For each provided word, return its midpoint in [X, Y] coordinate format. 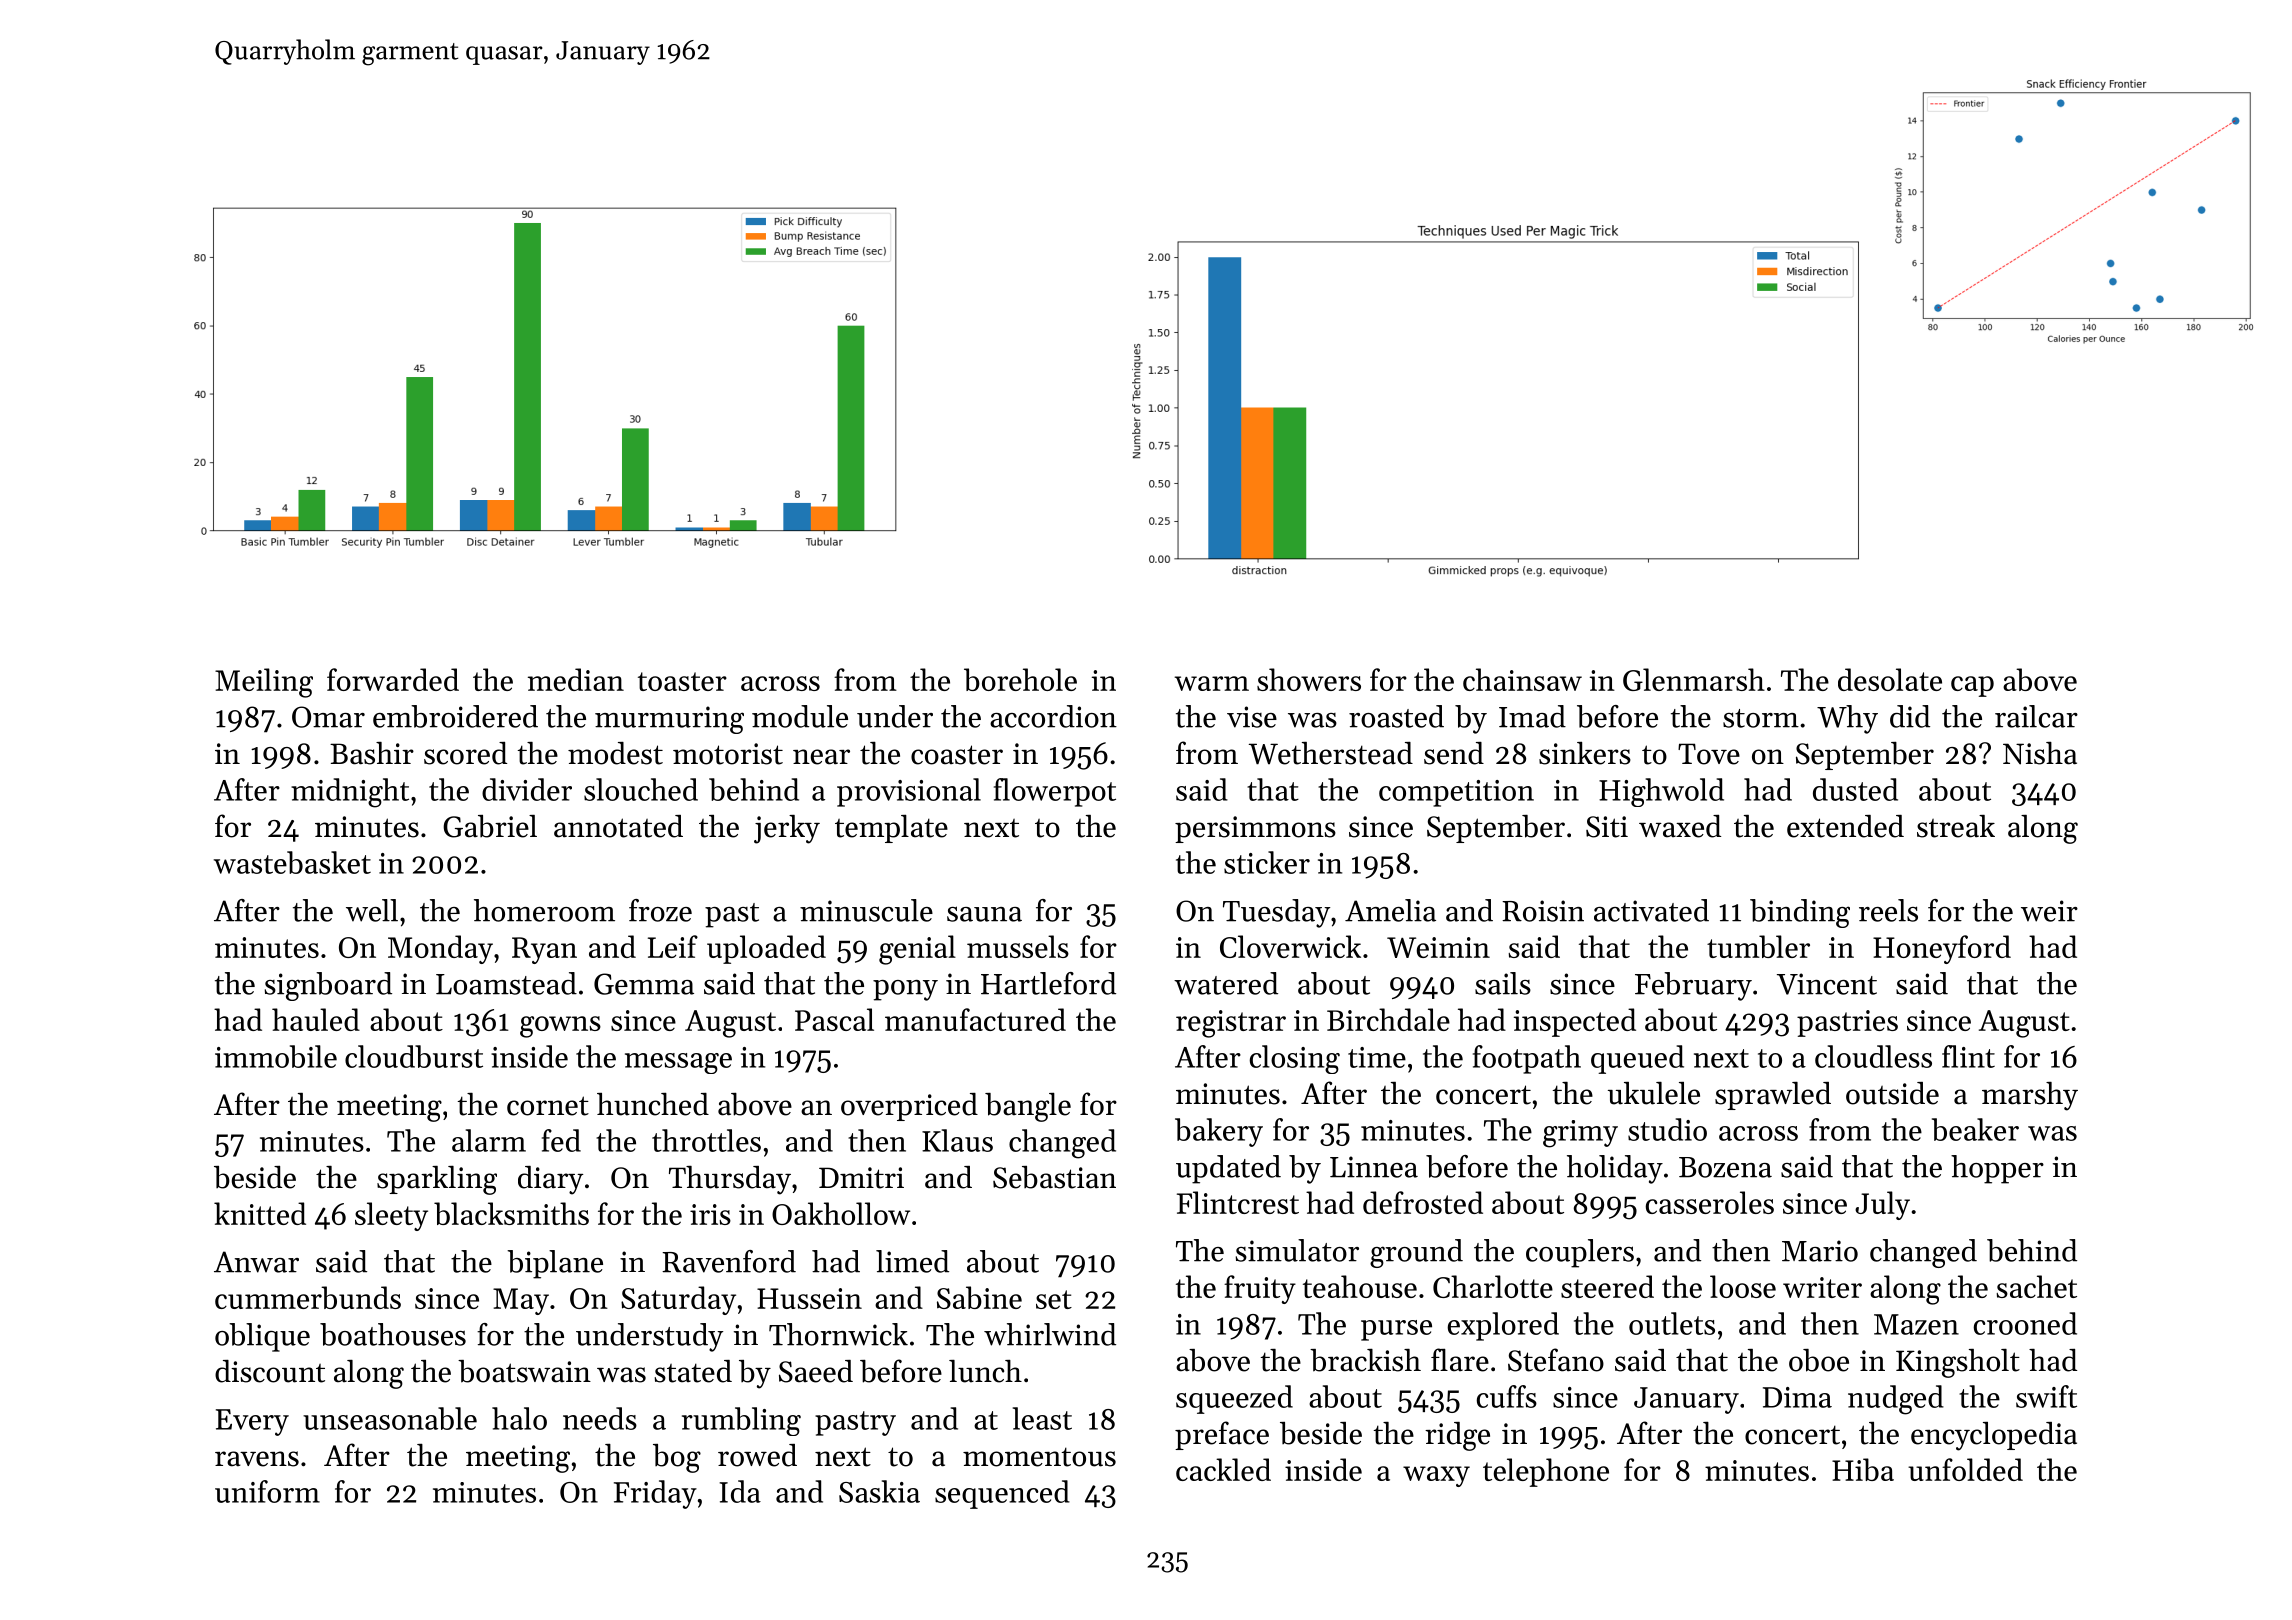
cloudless [1873, 1056]
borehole [1020, 679]
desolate [1890, 679]
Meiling [264, 683]
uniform [267, 1491]
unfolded [1965, 1469]
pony [905, 990]
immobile [276, 1056]
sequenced [1002, 1494]
